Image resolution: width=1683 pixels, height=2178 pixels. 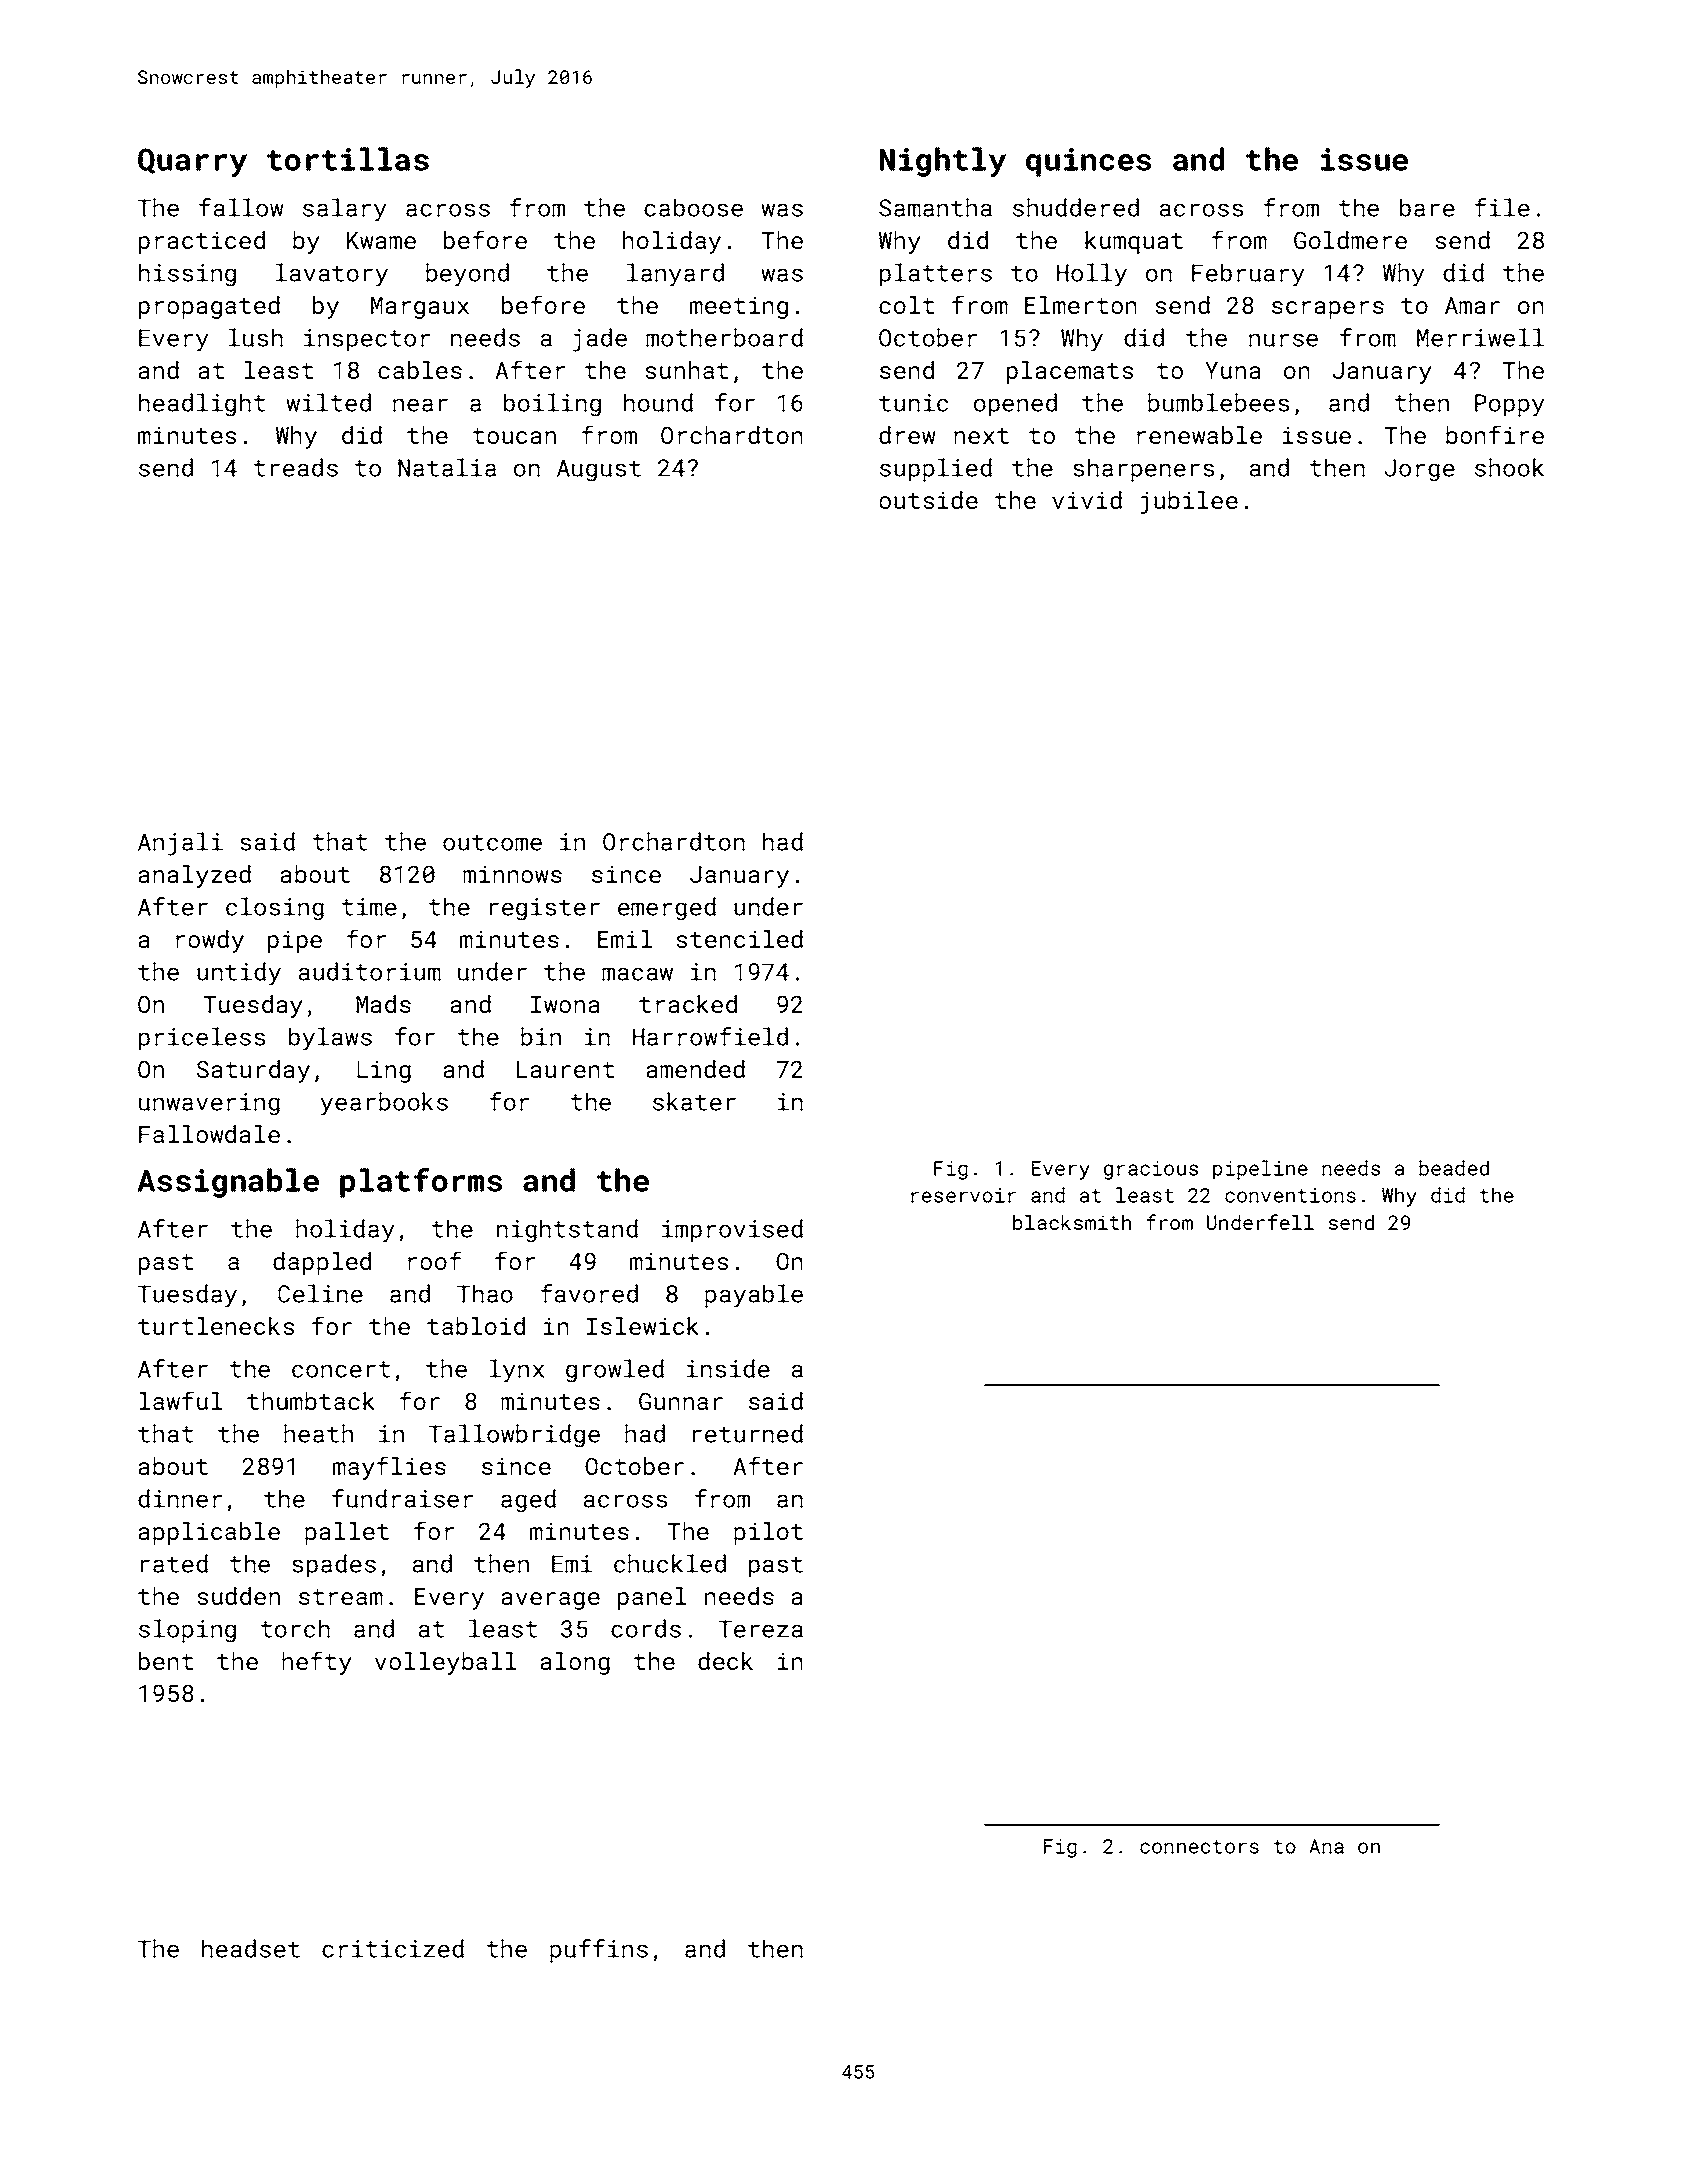 I want to click on Nightly, so click(x=943, y=162).
